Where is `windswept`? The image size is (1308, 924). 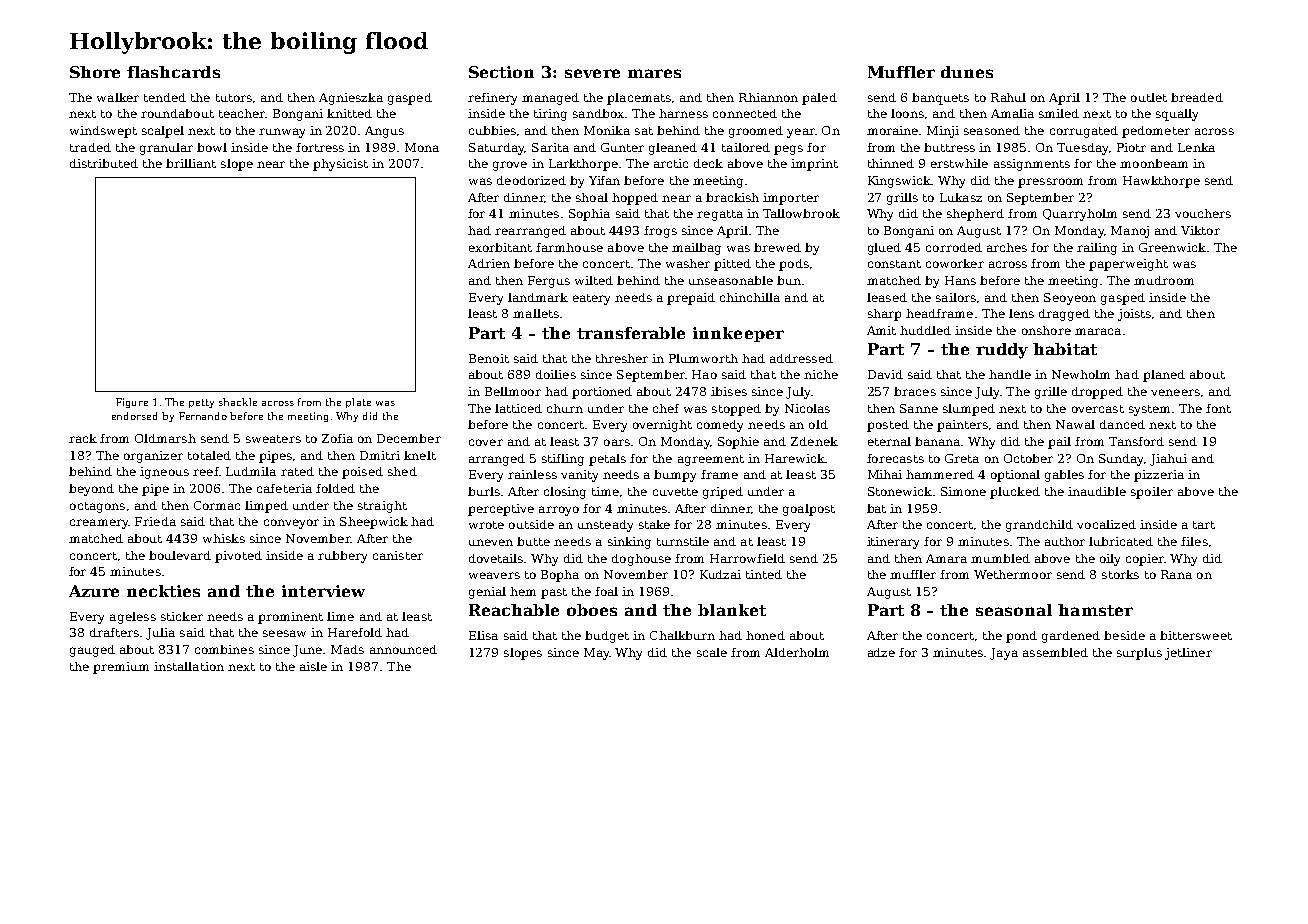
windswept is located at coordinates (103, 132).
